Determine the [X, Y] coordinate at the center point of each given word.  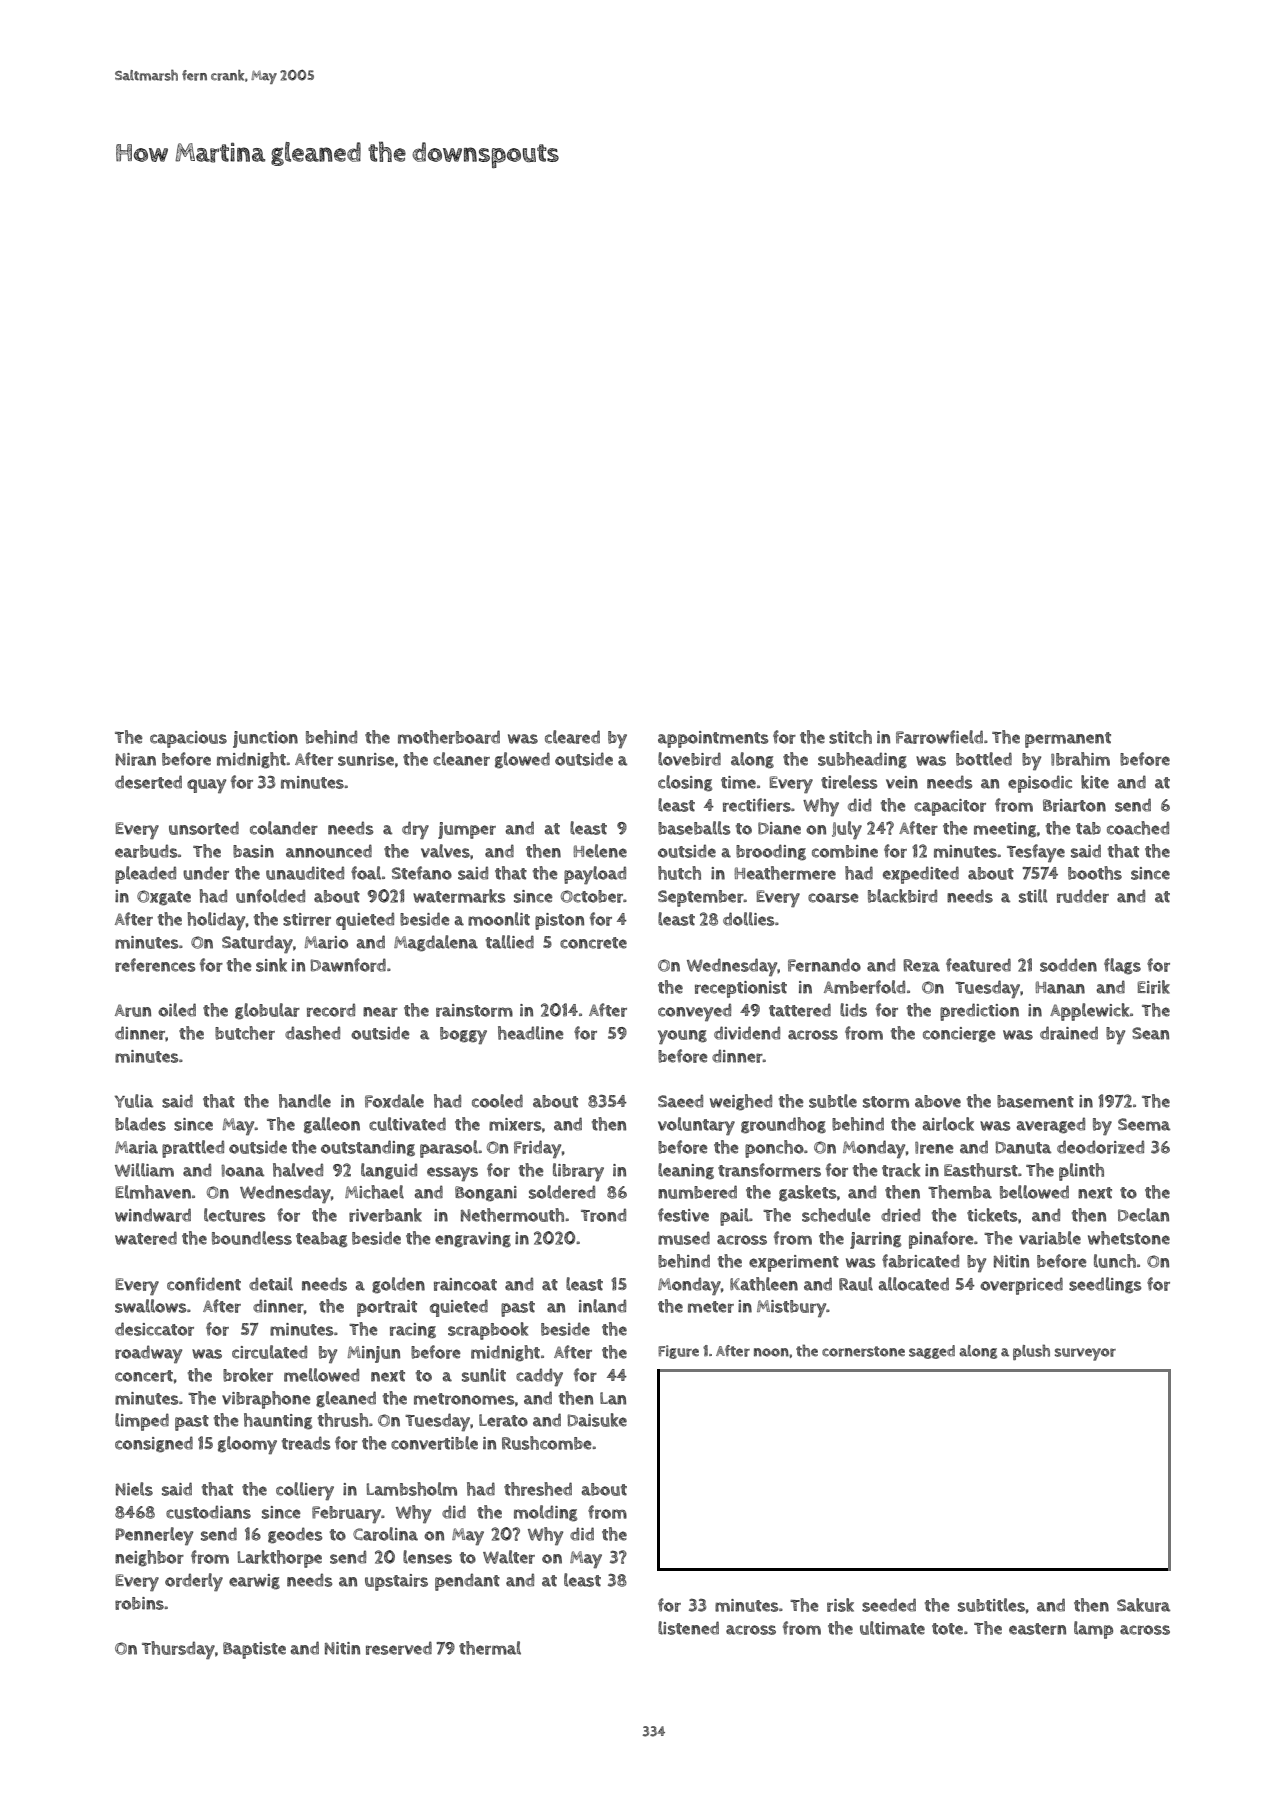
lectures [234, 1215]
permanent [1068, 740]
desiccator [154, 1329]
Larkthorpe [280, 1559]
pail [734, 1217]
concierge [959, 1035]
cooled [497, 1101]
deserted [148, 782]
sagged [932, 1352]
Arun [133, 1010]
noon [771, 1352]
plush [1031, 1352]
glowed [522, 760]
